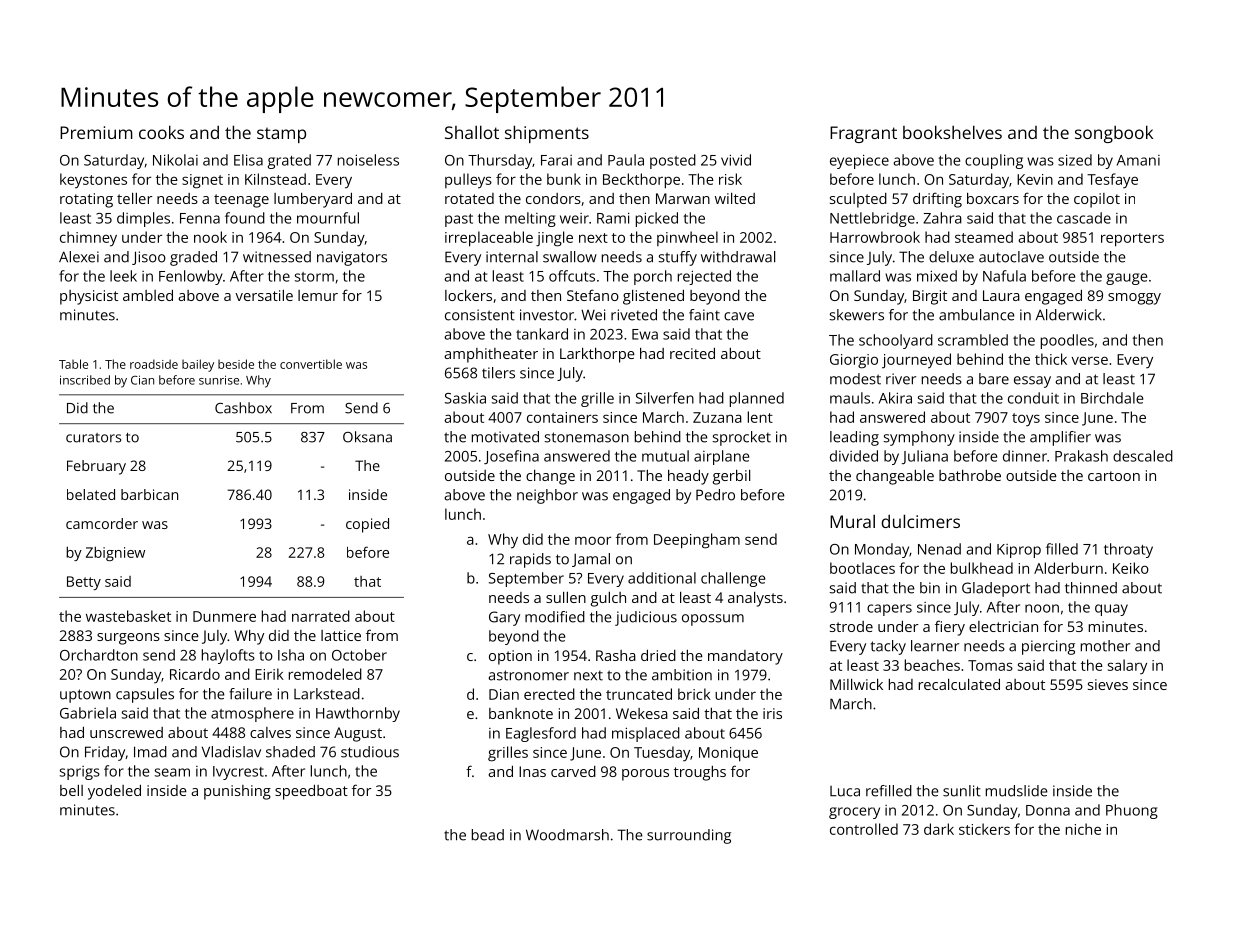 The image size is (1233, 952). Describe the element at coordinates (1035, 179) in the screenshot. I see `Kevin` at that location.
